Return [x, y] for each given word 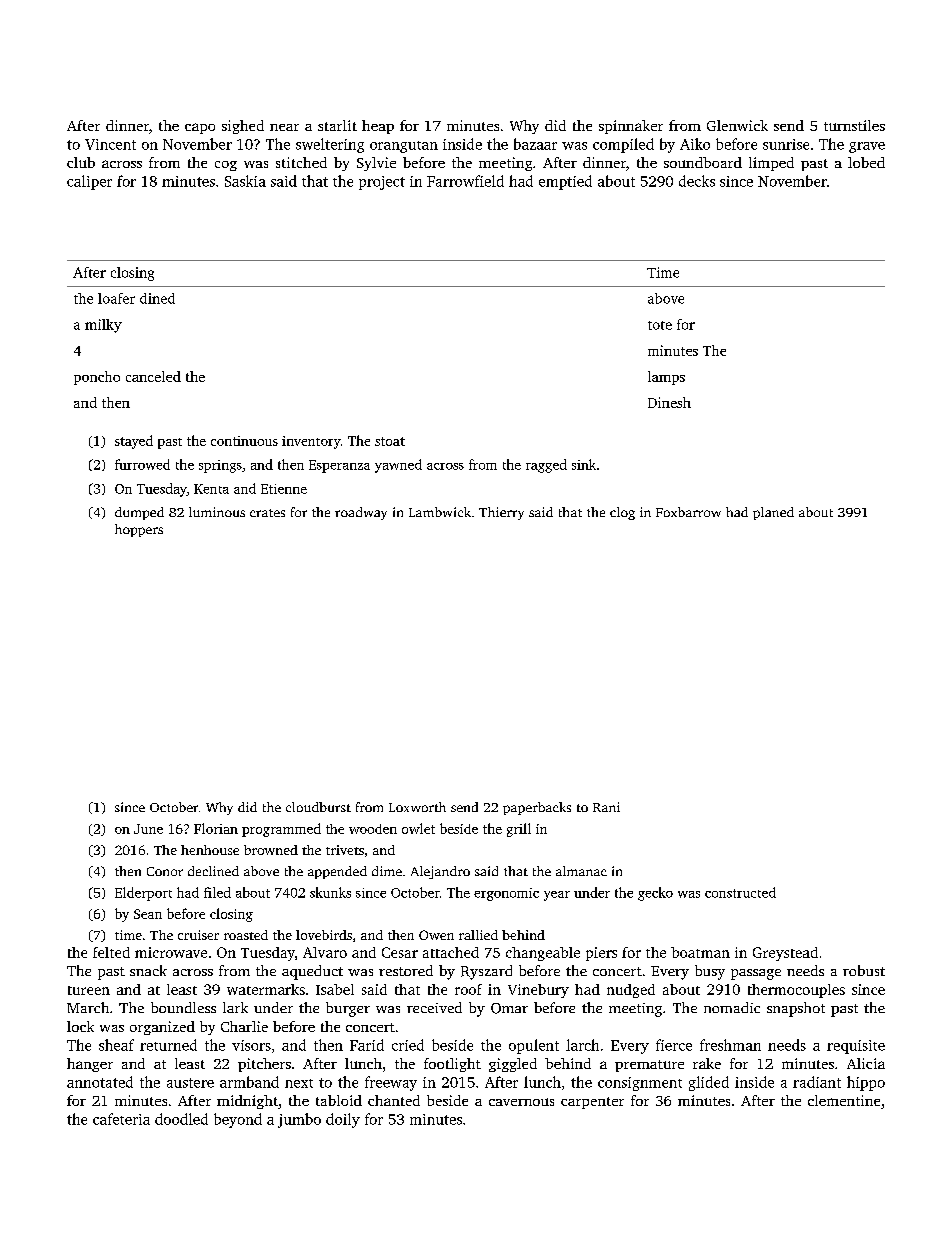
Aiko [695, 144]
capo [200, 128]
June [148, 829]
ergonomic [506, 894]
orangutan [404, 147]
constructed [740, 892]
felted [111, 952]
